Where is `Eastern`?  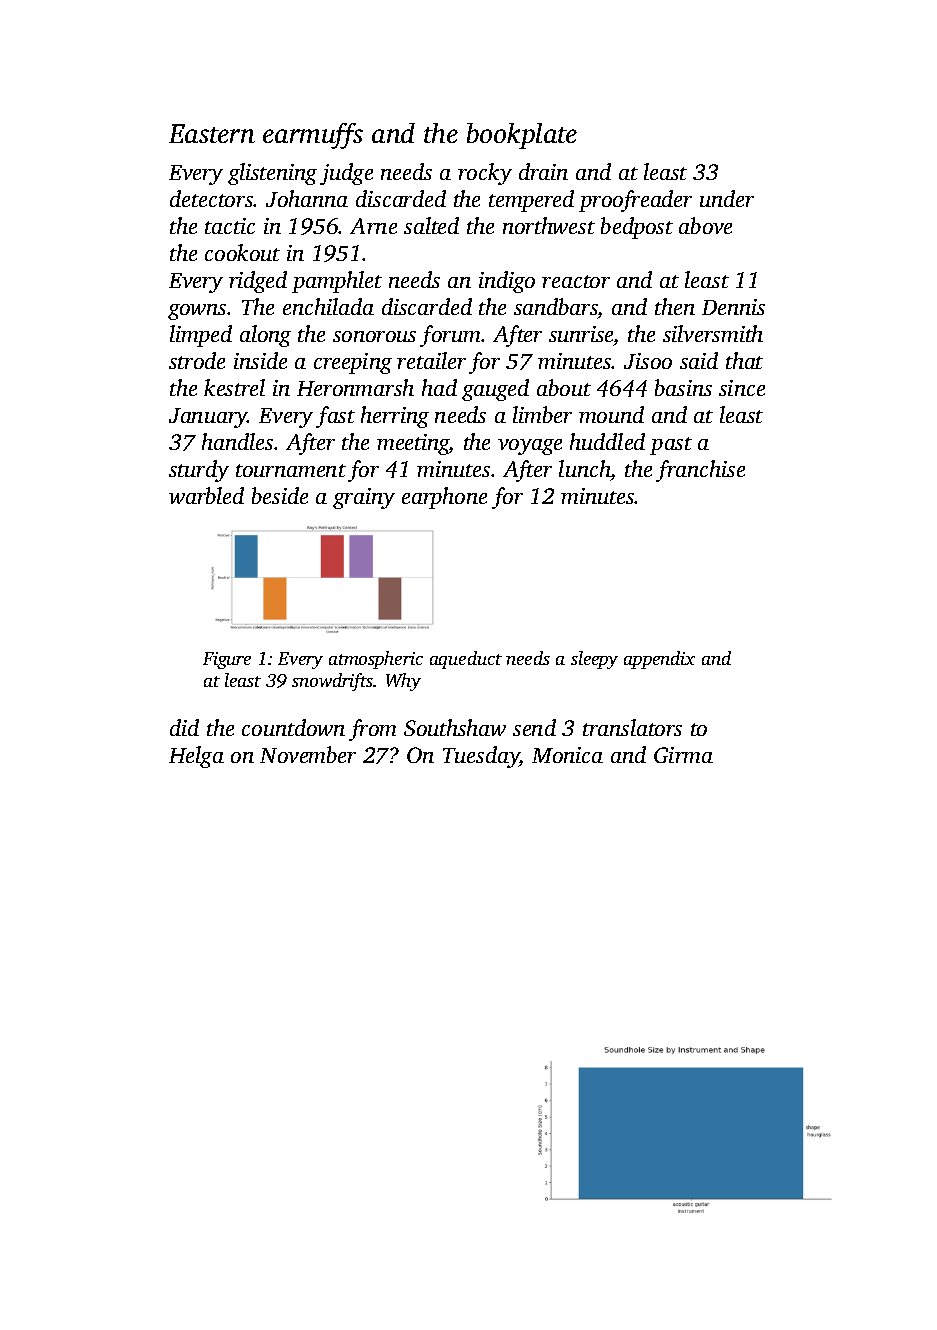 Eastern is located at coordinates (212, 133).
